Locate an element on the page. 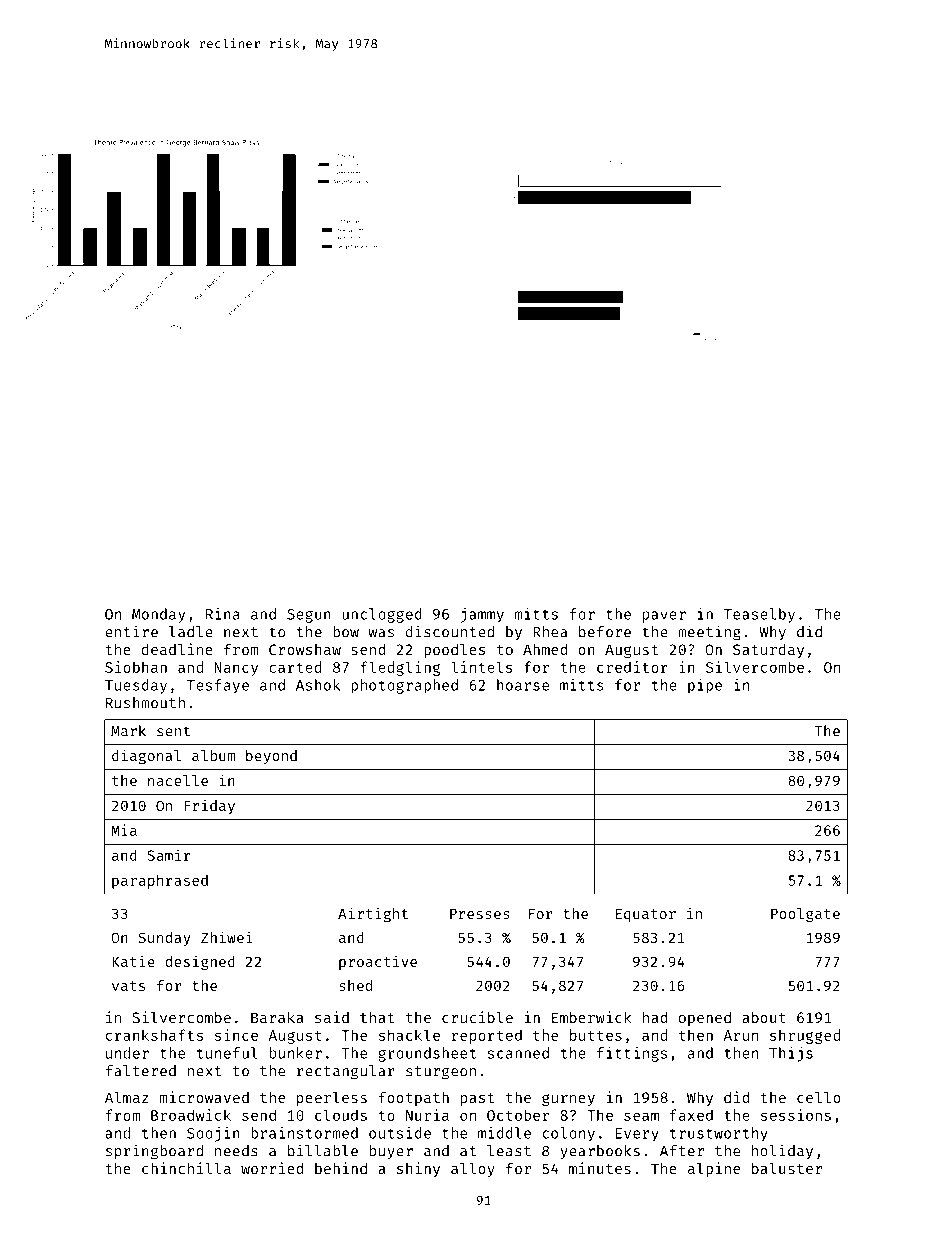 This image has width=952, height=1233. Teaselby is located at coordinates (759, 615).
